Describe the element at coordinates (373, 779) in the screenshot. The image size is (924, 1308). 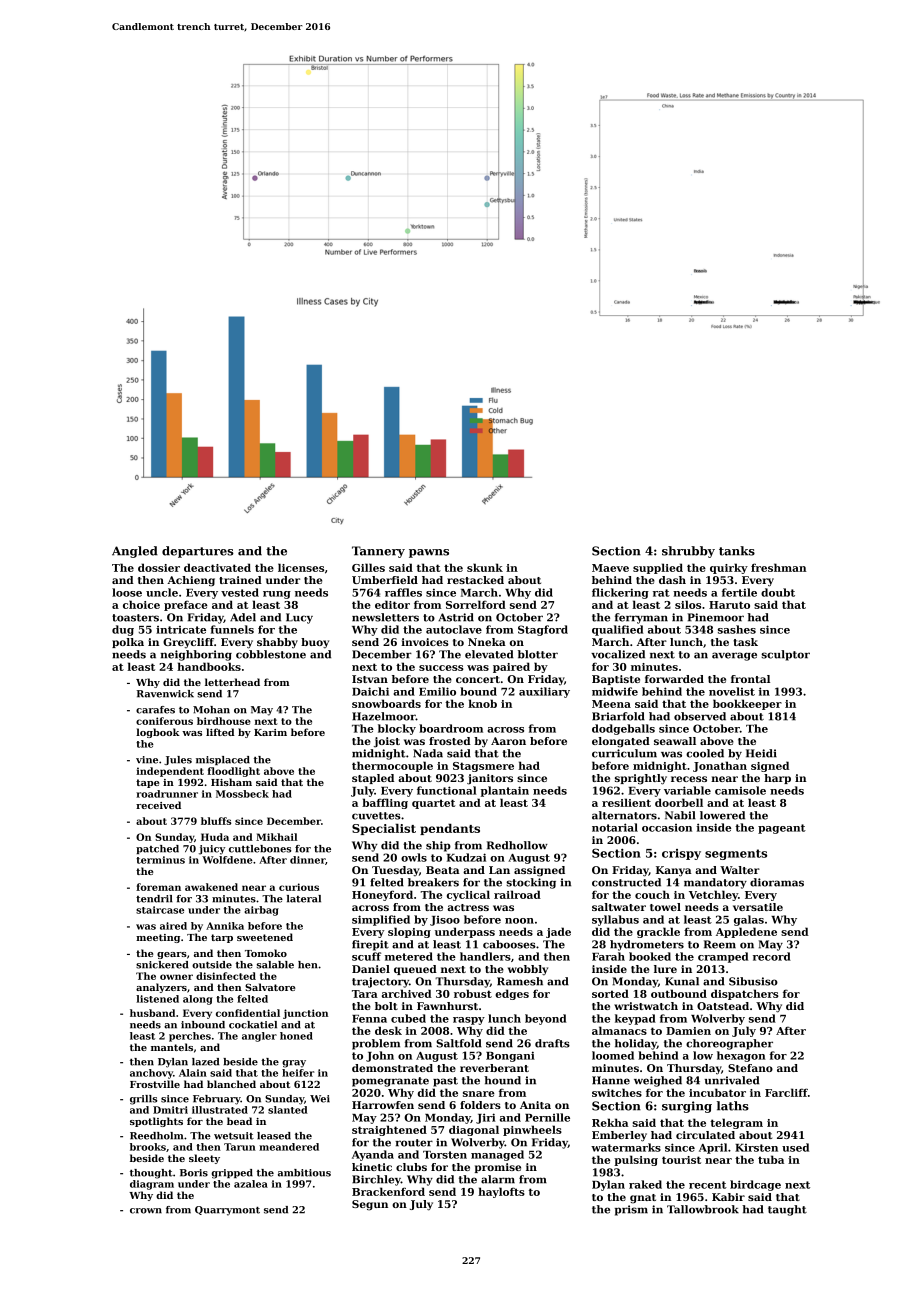
I see `stapled` at that location.
